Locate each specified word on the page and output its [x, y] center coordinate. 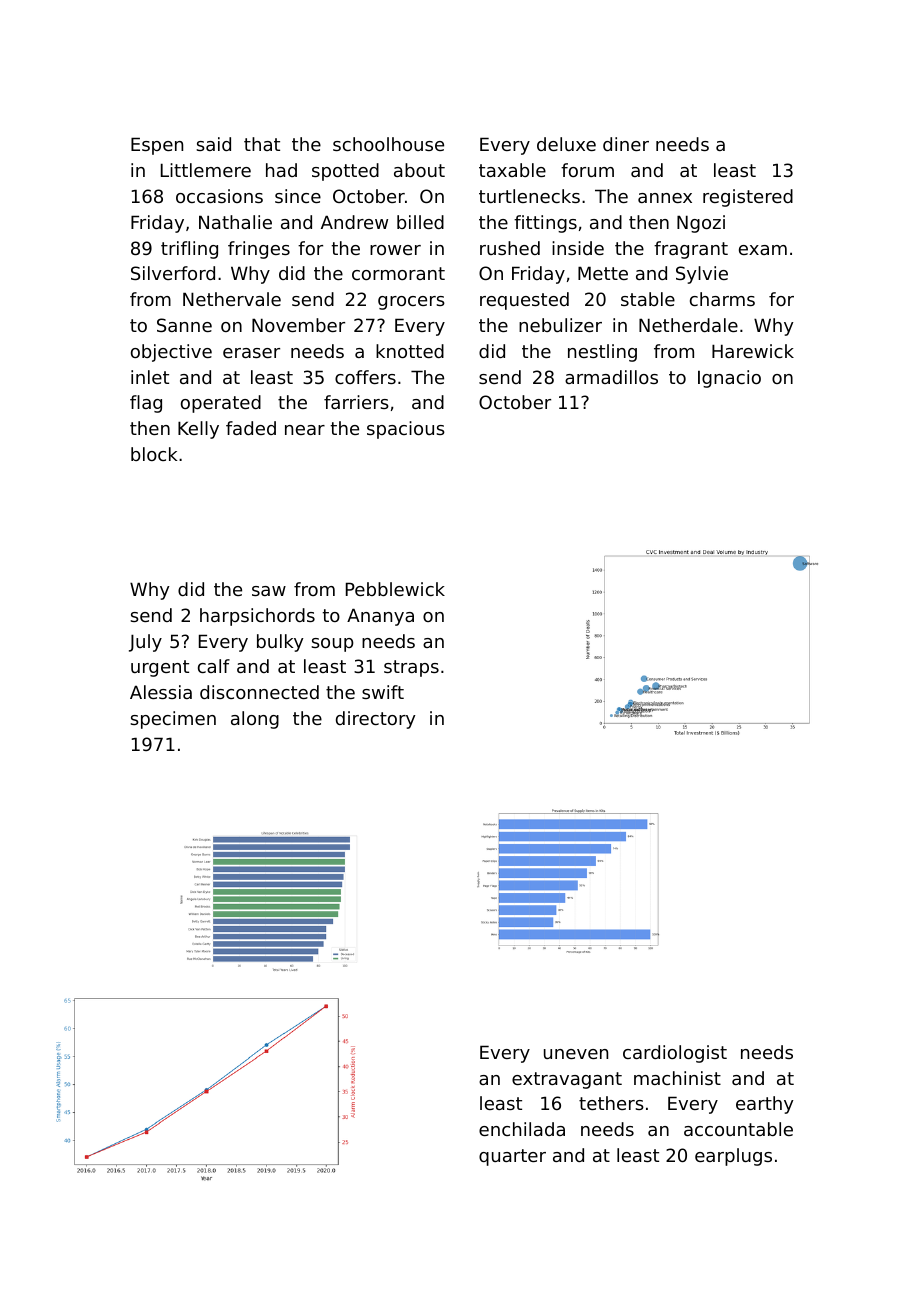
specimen [173, 720]
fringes [259, 250]
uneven [576, 1054]
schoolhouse [388, 144]
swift [383, 692]
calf [214, 666]
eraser [251, 353]
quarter [512, 1157]
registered [748, 198]
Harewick [753, 351]
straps [411, 668]
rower [395, 250]
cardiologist [675, 1054]
